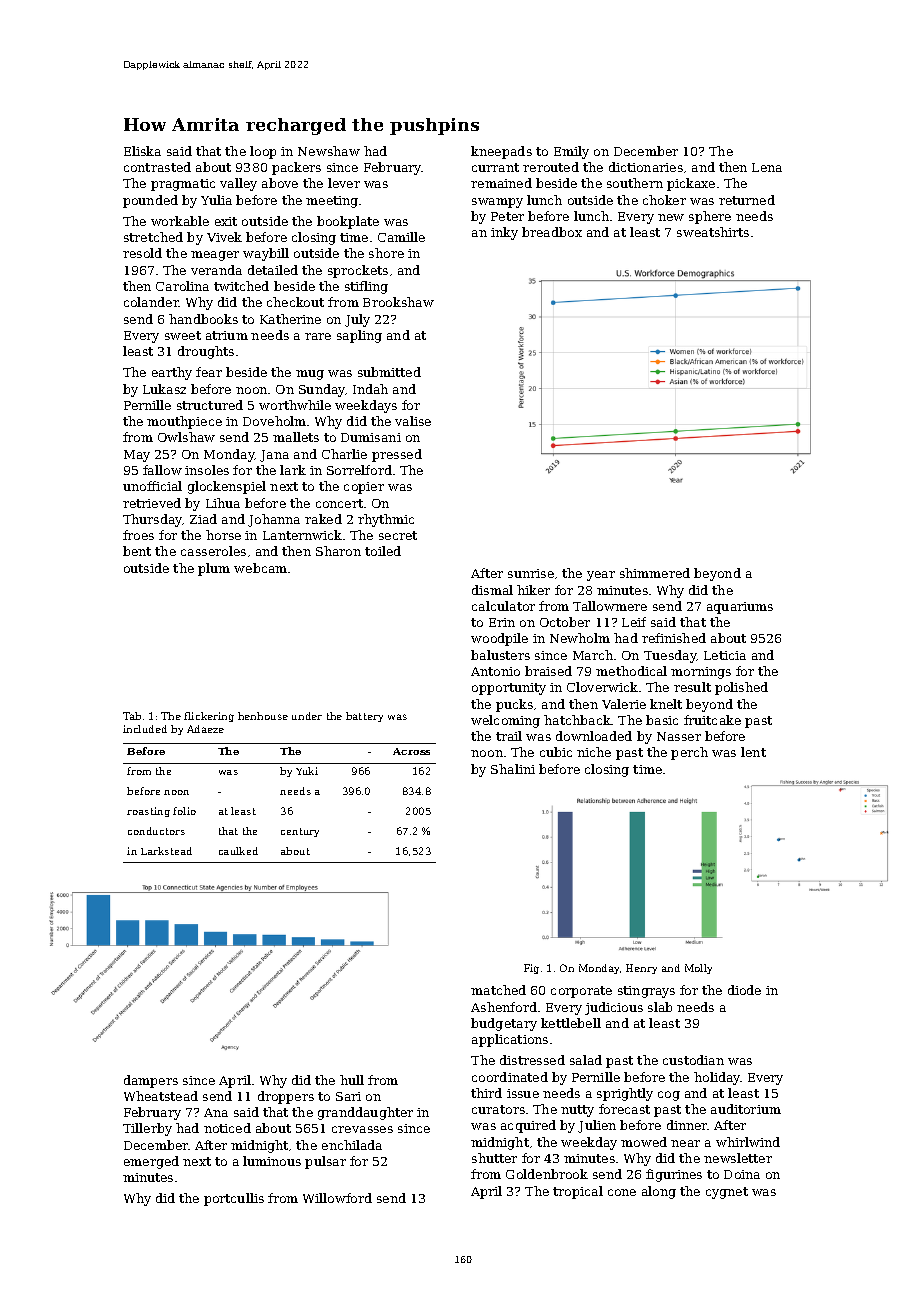  Describe the element at coordinates (664, 200) in the document. I see `choker` at that location.
